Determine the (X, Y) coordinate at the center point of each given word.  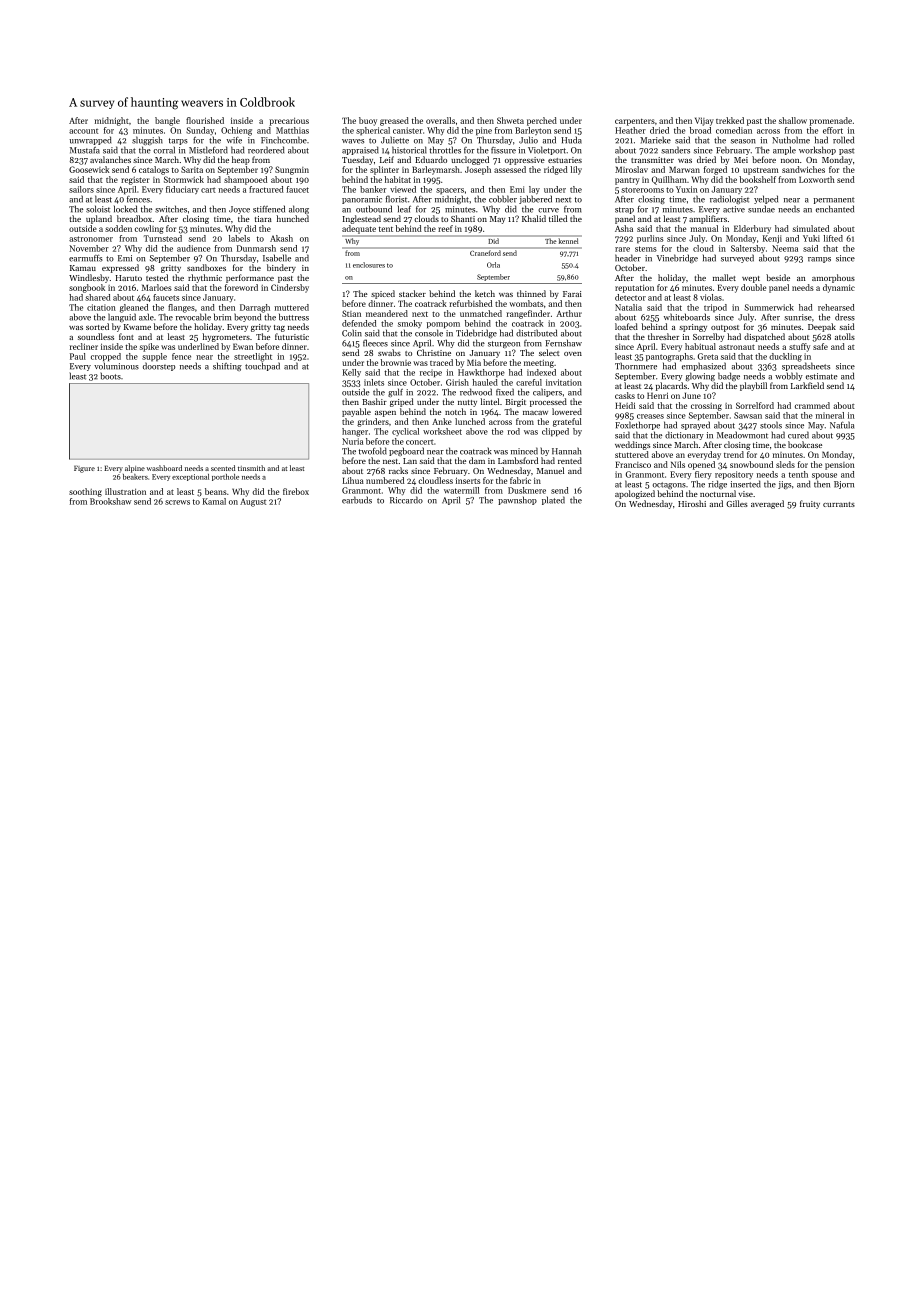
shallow (793, 120)
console (429, 333)
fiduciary (182, 190)
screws (177, 502)
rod (514, 431)
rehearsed (836, 307)
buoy (368, 121)
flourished (205, 120)
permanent (834, 200)
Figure (84, 469)
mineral (830, 415)
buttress (294, 317)
